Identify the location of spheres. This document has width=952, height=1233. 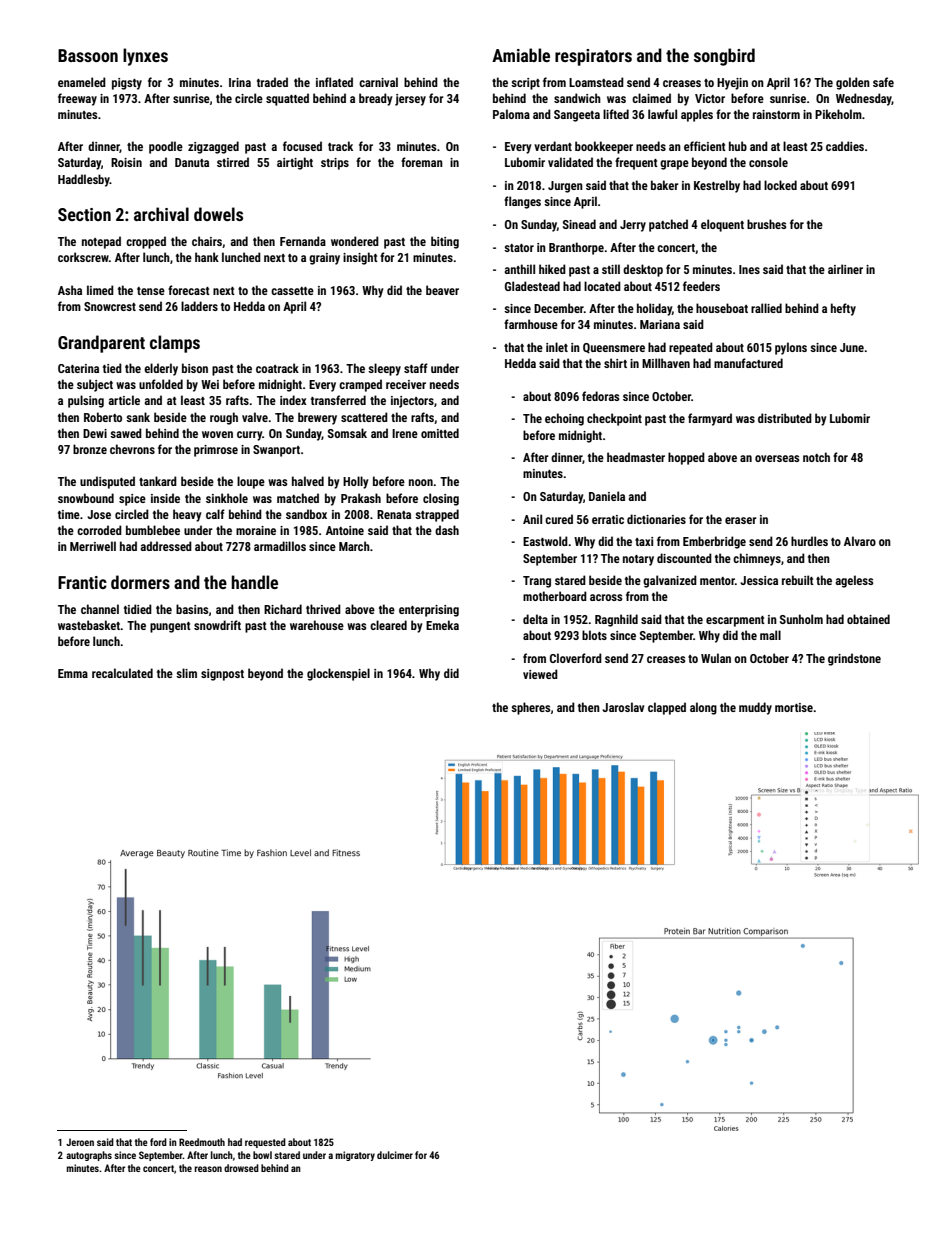
(530, 708).
